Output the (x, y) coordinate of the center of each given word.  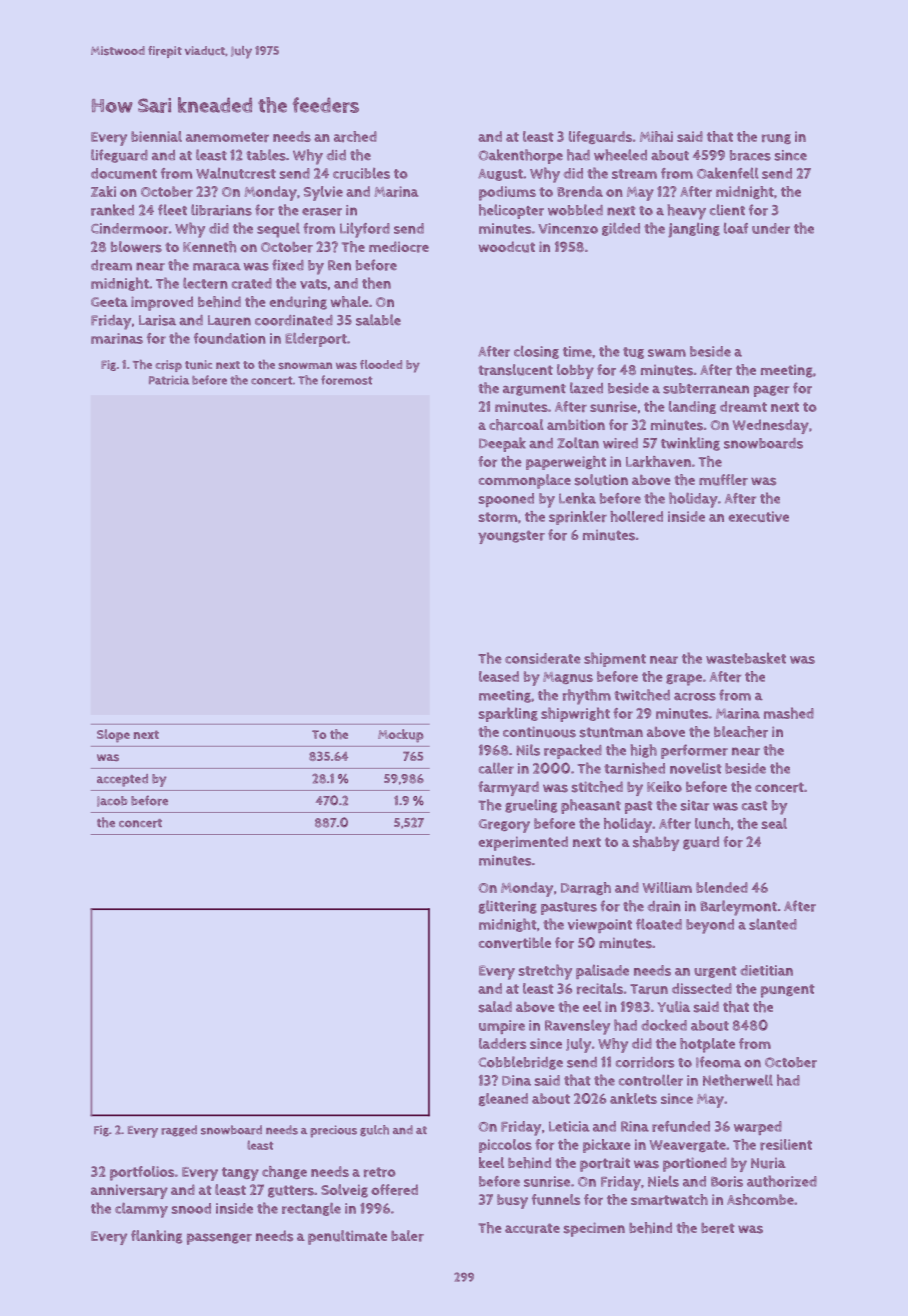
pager (771, 391)
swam (667, 353)
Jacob (112, 801)
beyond (710, 926)
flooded (381, 364)
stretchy (545, 972)
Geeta (109, 302)
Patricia (169, 380)
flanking (157, 1237)
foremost (346, 380)
